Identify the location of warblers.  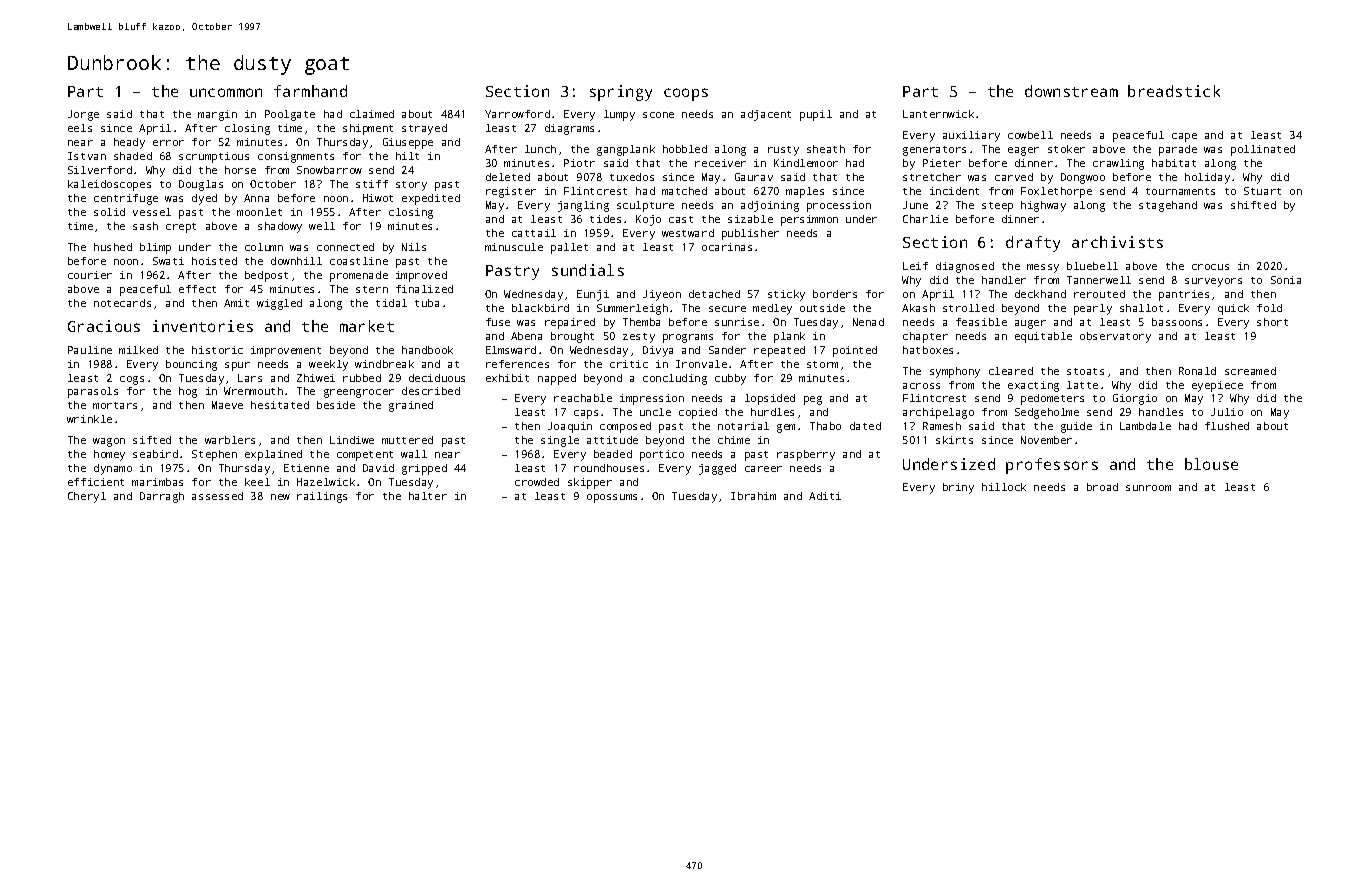
(230, 440).
